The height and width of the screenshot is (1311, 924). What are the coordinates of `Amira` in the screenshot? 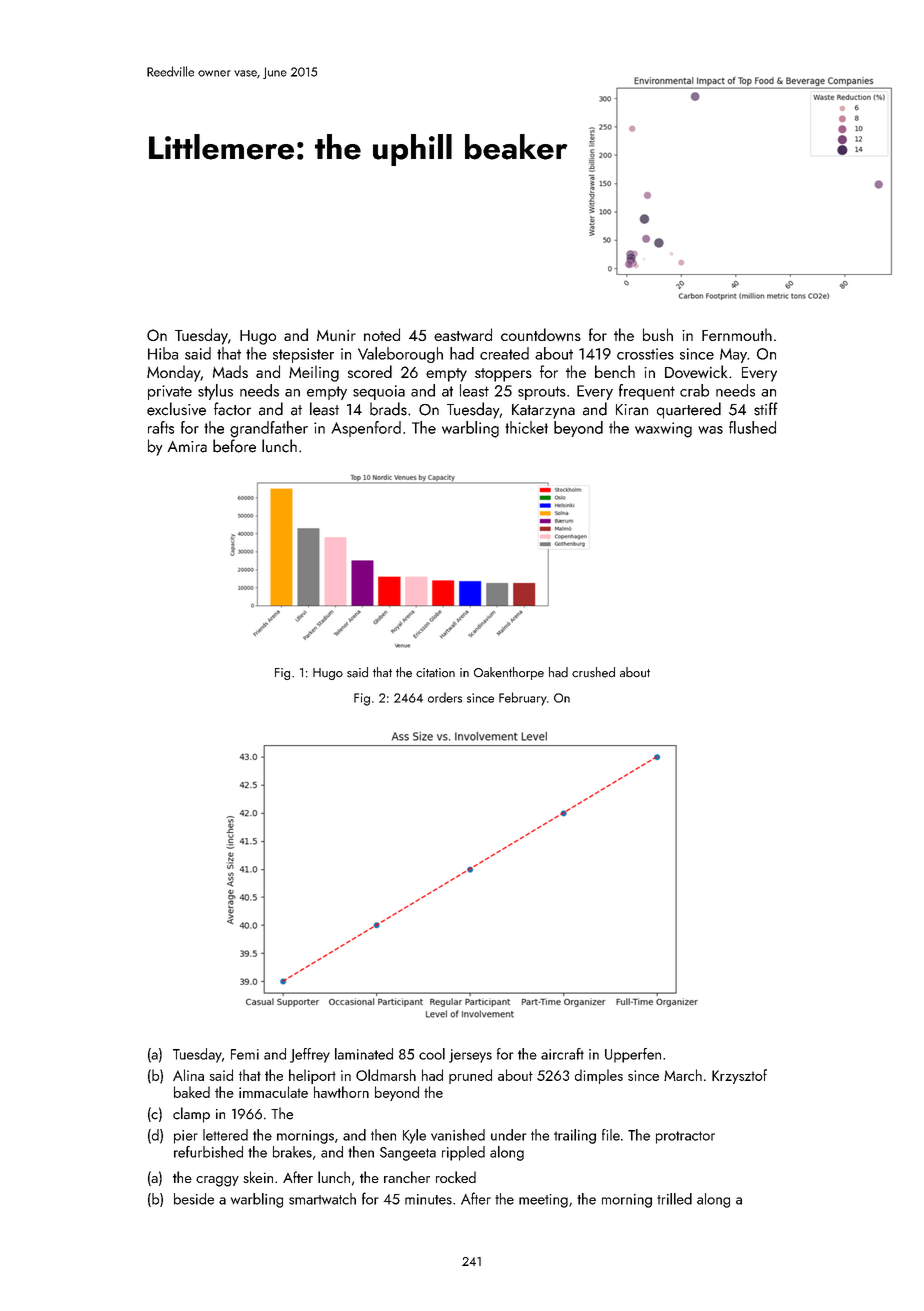 It's located at (187, 447).
